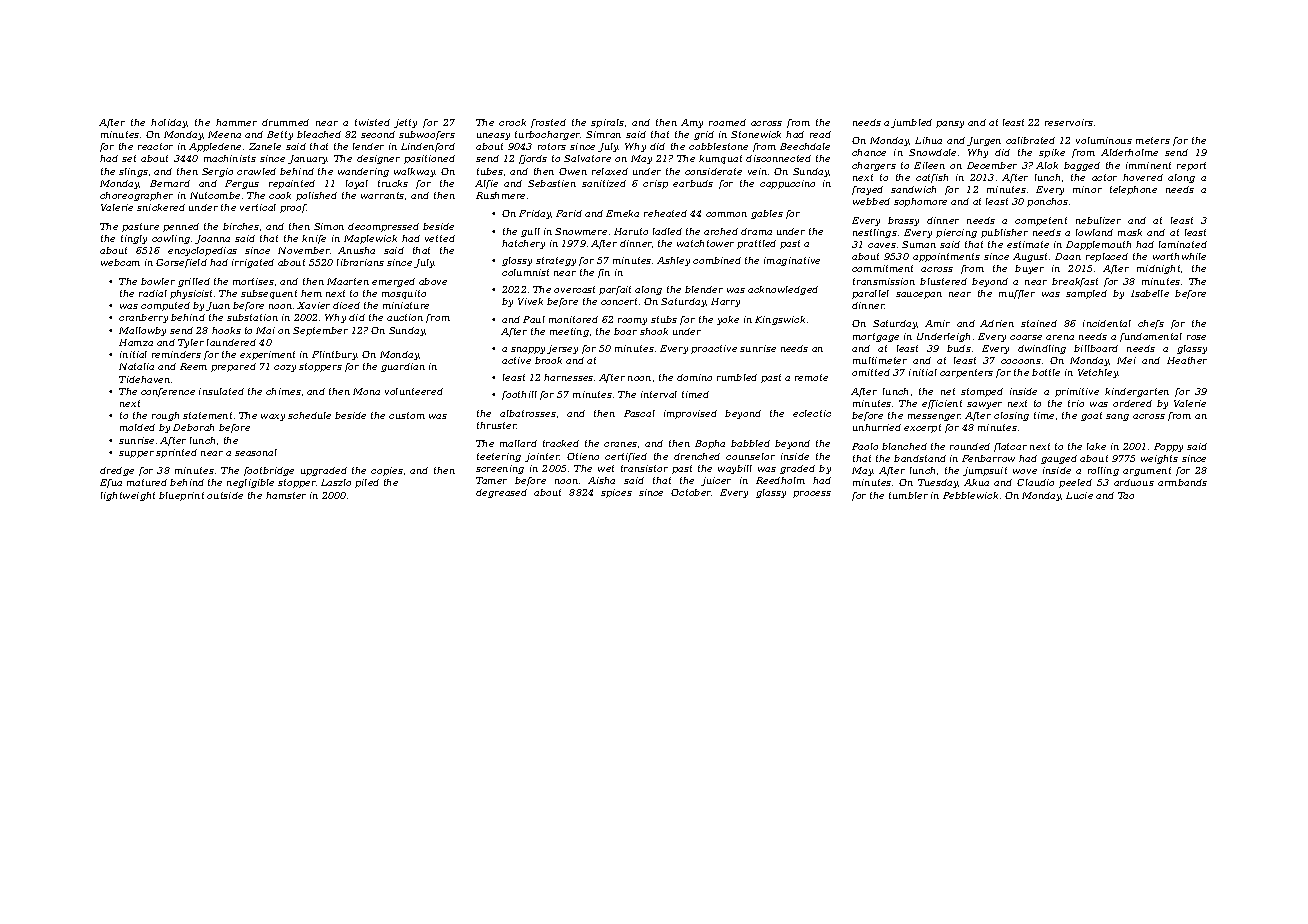 The height and width of the screenshot is (924, 1308). What do you see at coordinates (1052, 153) in the screenshot?
I see `spike` at bounding box center [1052, 153].
